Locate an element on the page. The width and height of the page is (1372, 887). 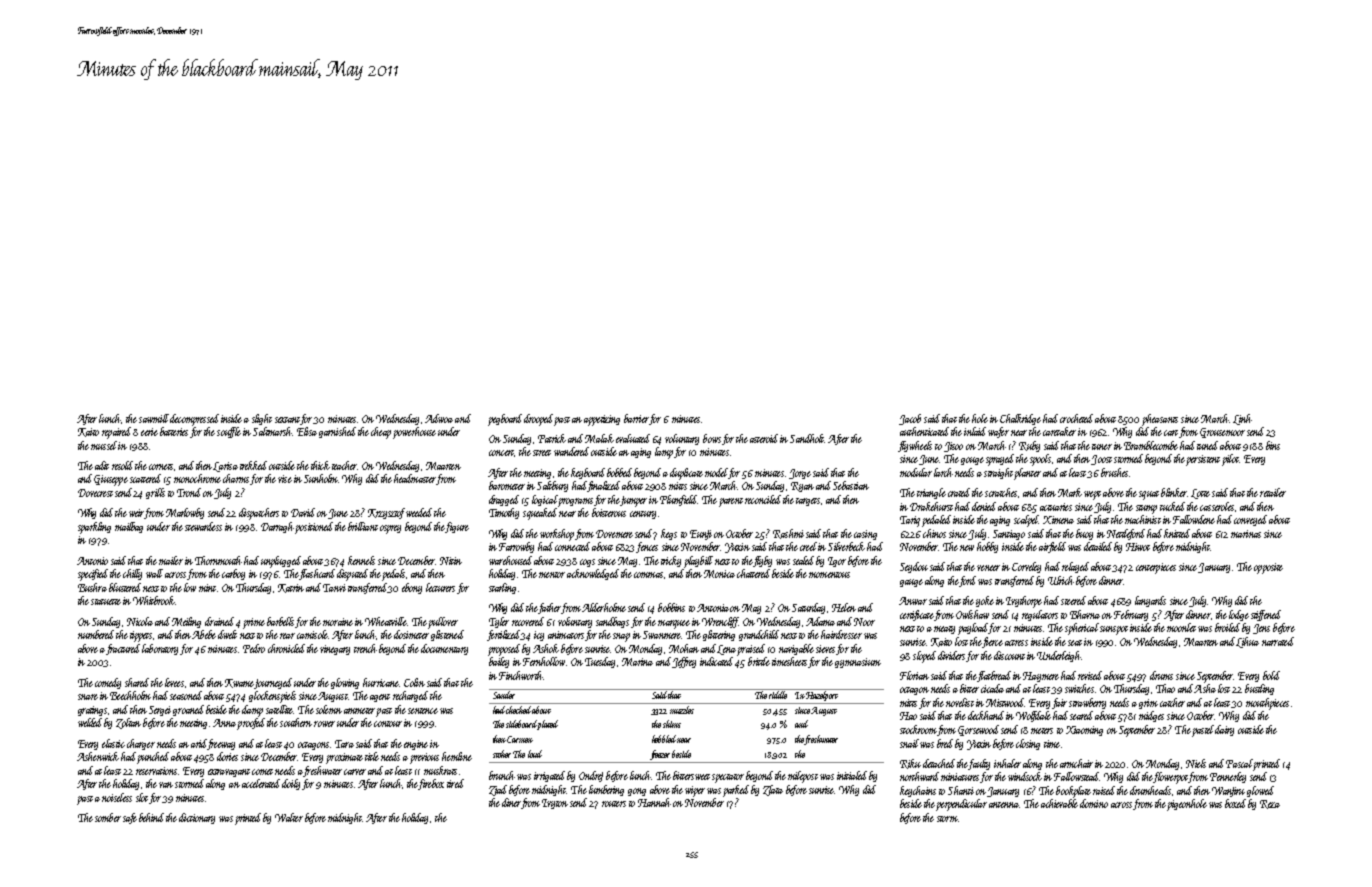
stiffened is located at coordinates (1266, 615).
